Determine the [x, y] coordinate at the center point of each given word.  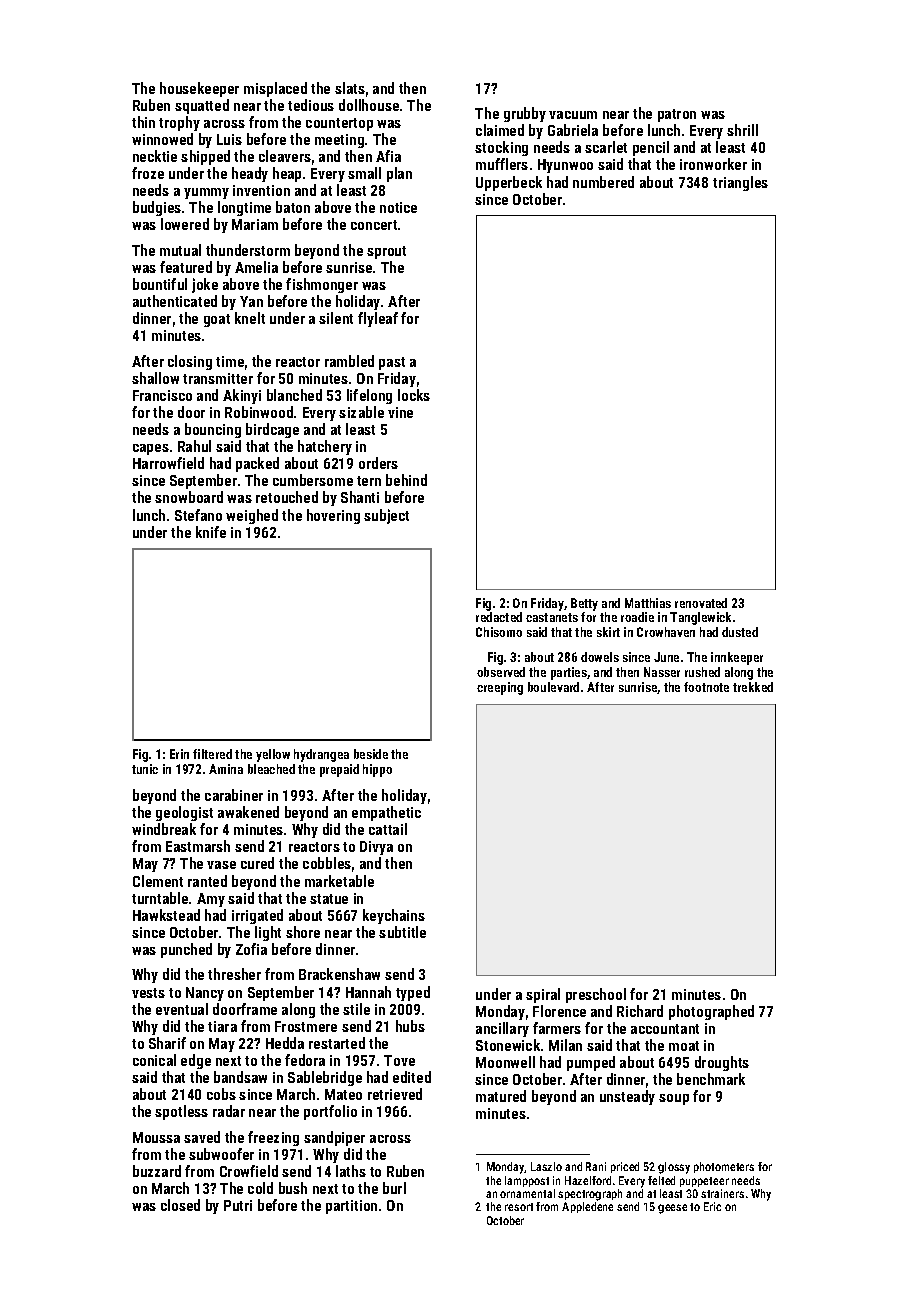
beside [371, 754]
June [666, 657]
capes [151, 449]
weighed [252, 516]
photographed [711, 1012]
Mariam [255, 224]
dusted [740, 632]
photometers [724, 1167]
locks [414, 395]
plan [399, 174]
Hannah [368, 992]
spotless [181, 1112]
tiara [222, 1026]
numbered [603, 182]
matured [501, 1096]
